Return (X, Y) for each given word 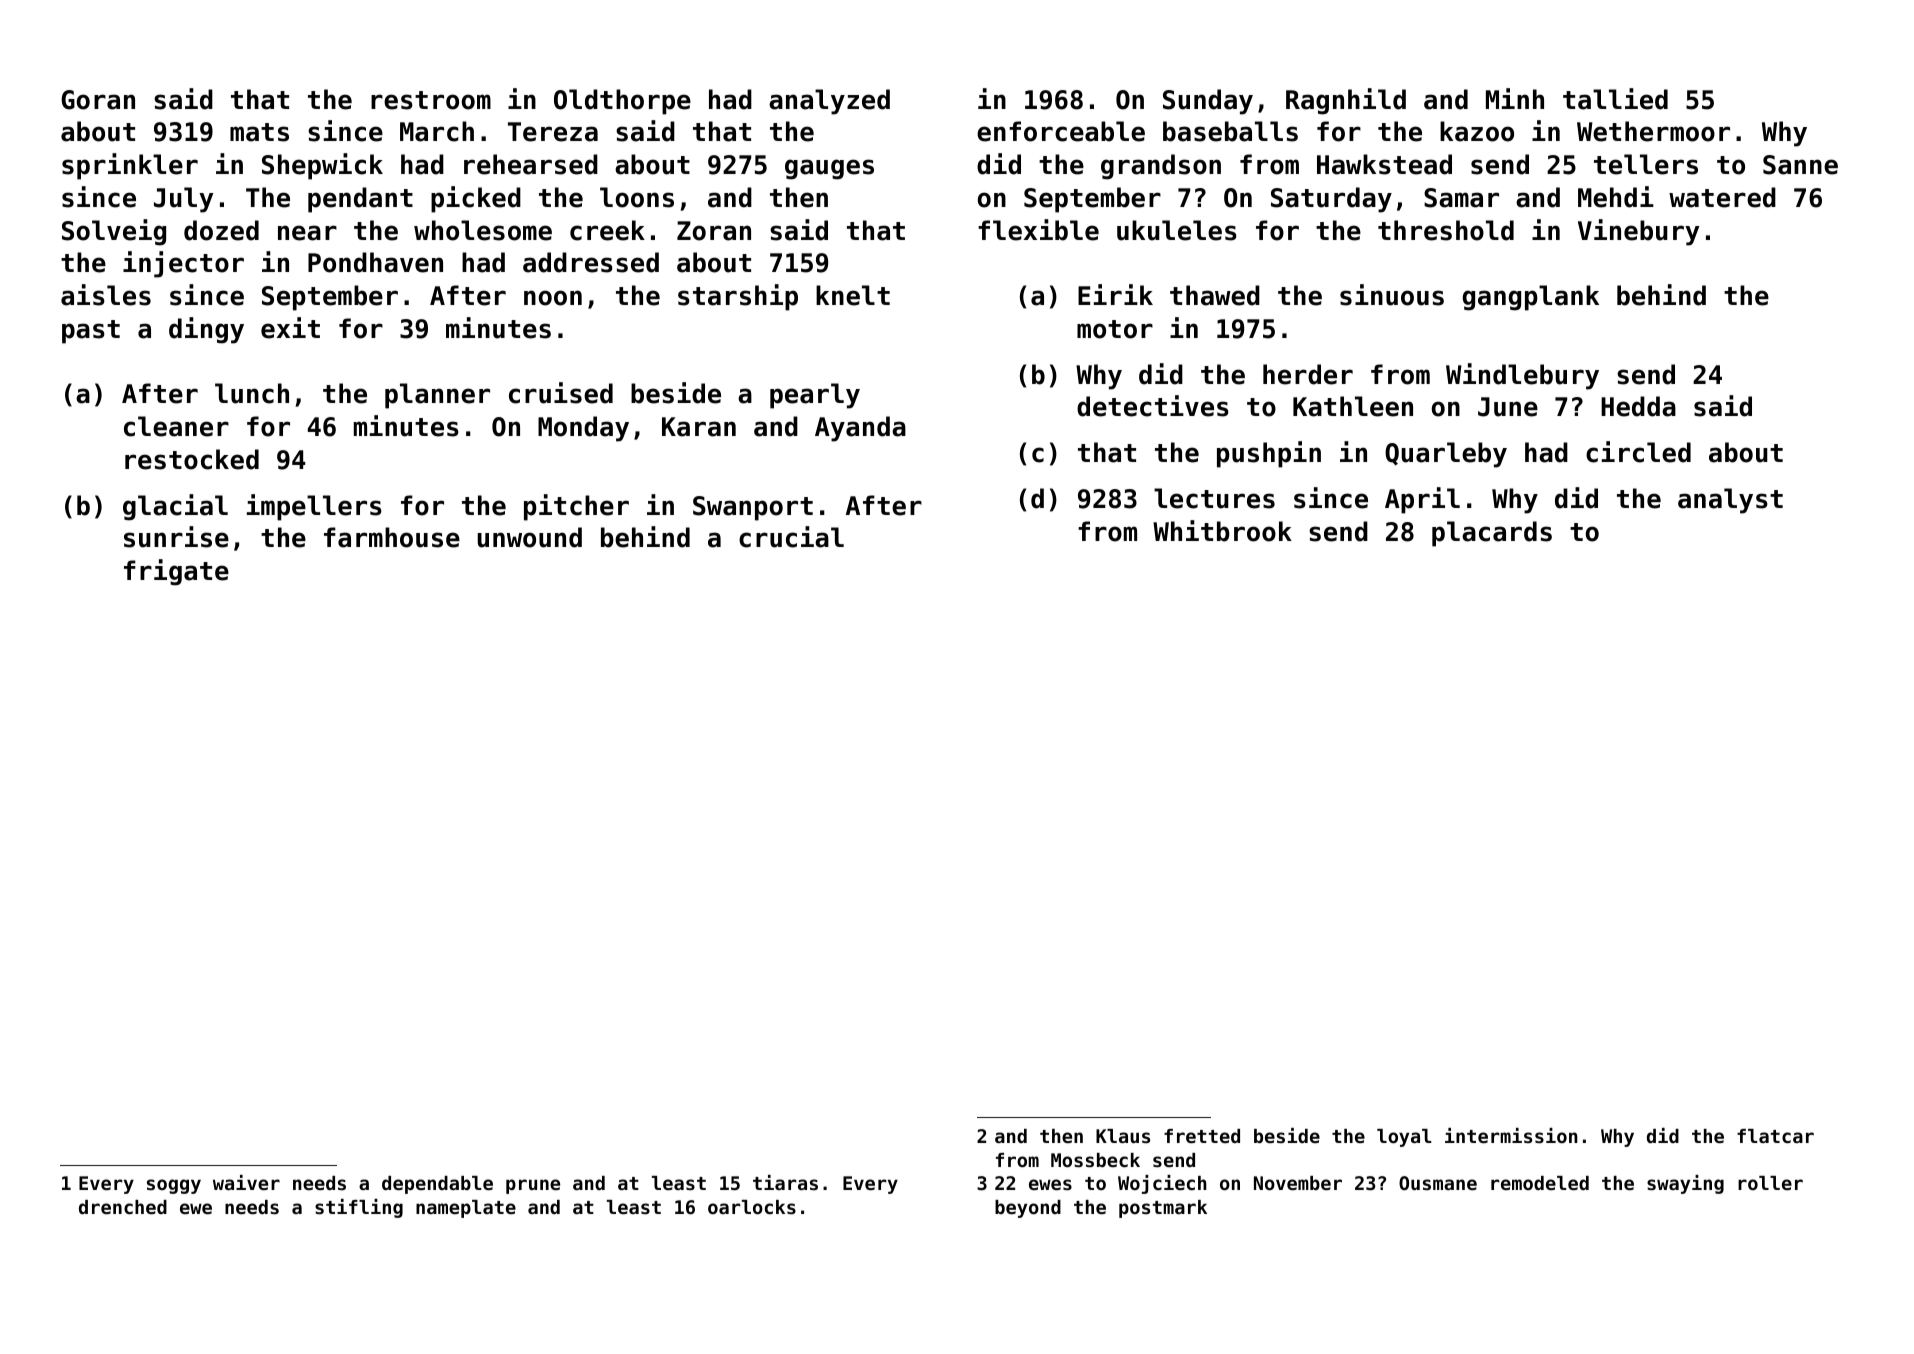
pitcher (576, 507)
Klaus (1123, 1136)
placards (1492, 534)
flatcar (1775, 1136)
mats (259, 132)
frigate (176, 572)
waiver (246, 1182)
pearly (815, 396)
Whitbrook (1222, 531)
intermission (1511, 1136)
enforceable (1061, 131)
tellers (1646, 164)
